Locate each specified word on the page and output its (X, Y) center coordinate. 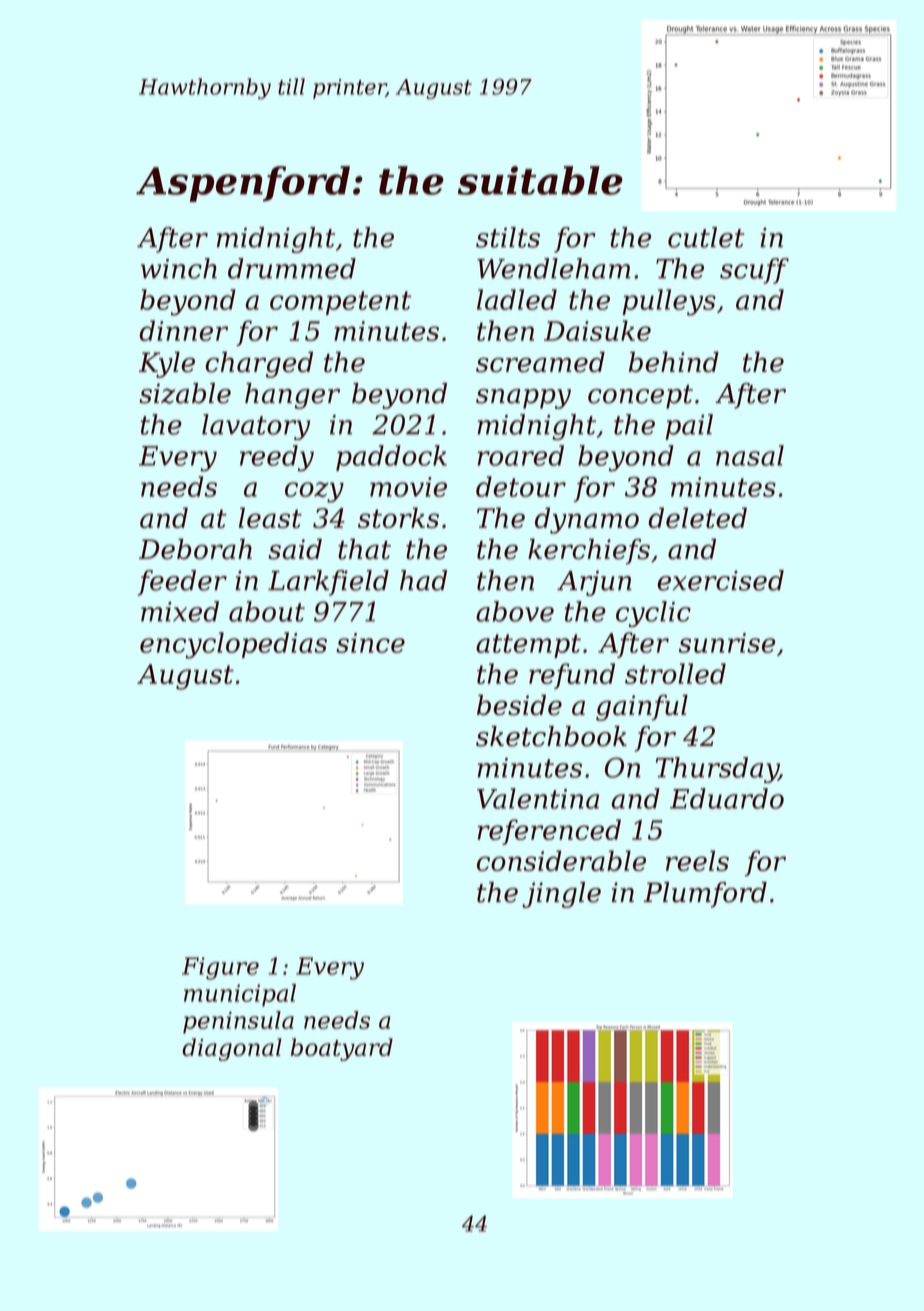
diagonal (232, 1049)
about (267, 611)
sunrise (727, 643)
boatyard (342, 1049)
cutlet (706, 237)
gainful (642, 707)
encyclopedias (233, 645)
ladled (517, 299)
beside (519, 705)
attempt (528, 646)
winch (179, 268)
